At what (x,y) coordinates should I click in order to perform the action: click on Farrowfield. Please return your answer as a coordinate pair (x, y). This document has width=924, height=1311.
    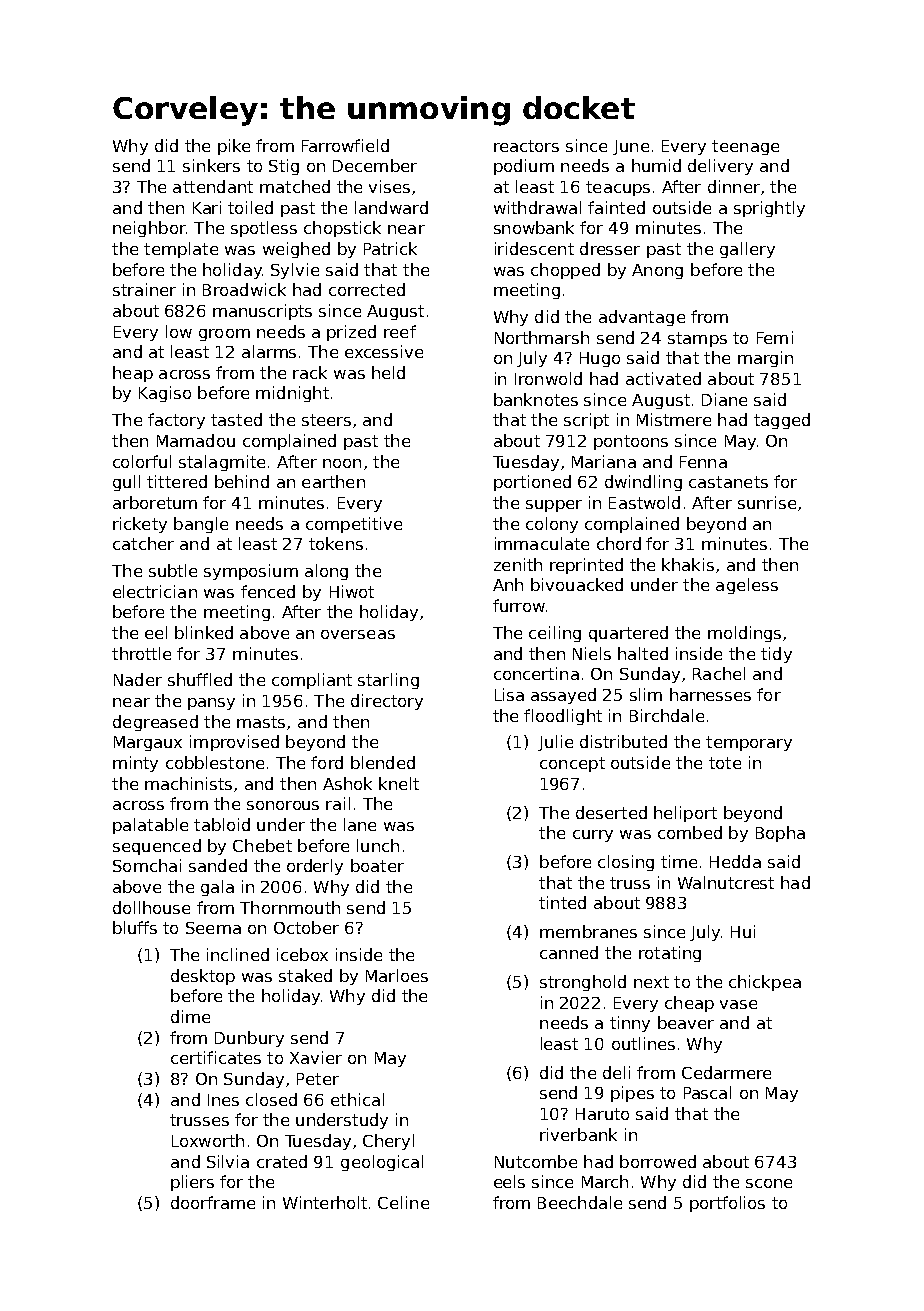
    Looking at the image, I should click on (345, 145).
